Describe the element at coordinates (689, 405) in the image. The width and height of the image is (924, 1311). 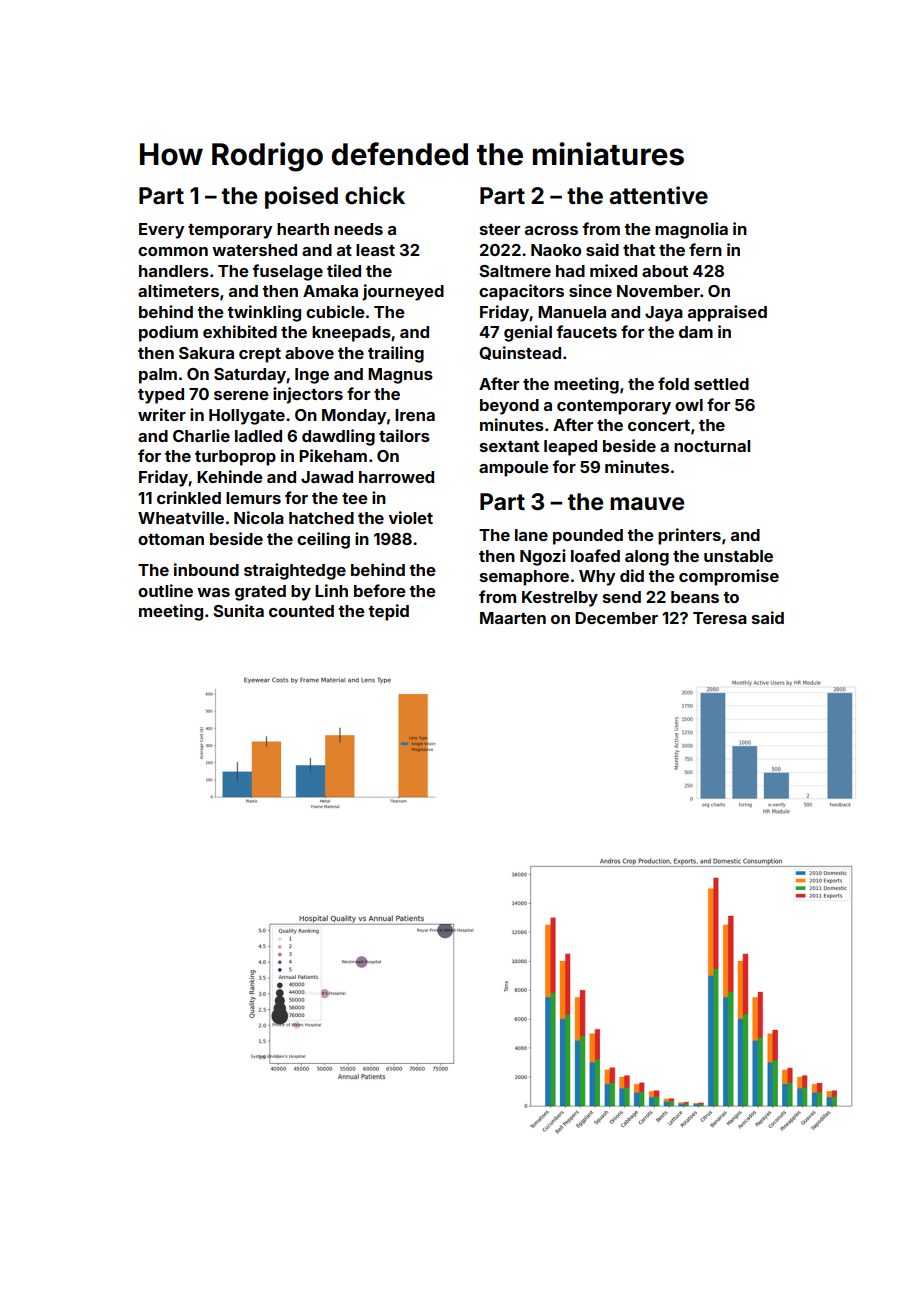
I see `owl` at that location.
